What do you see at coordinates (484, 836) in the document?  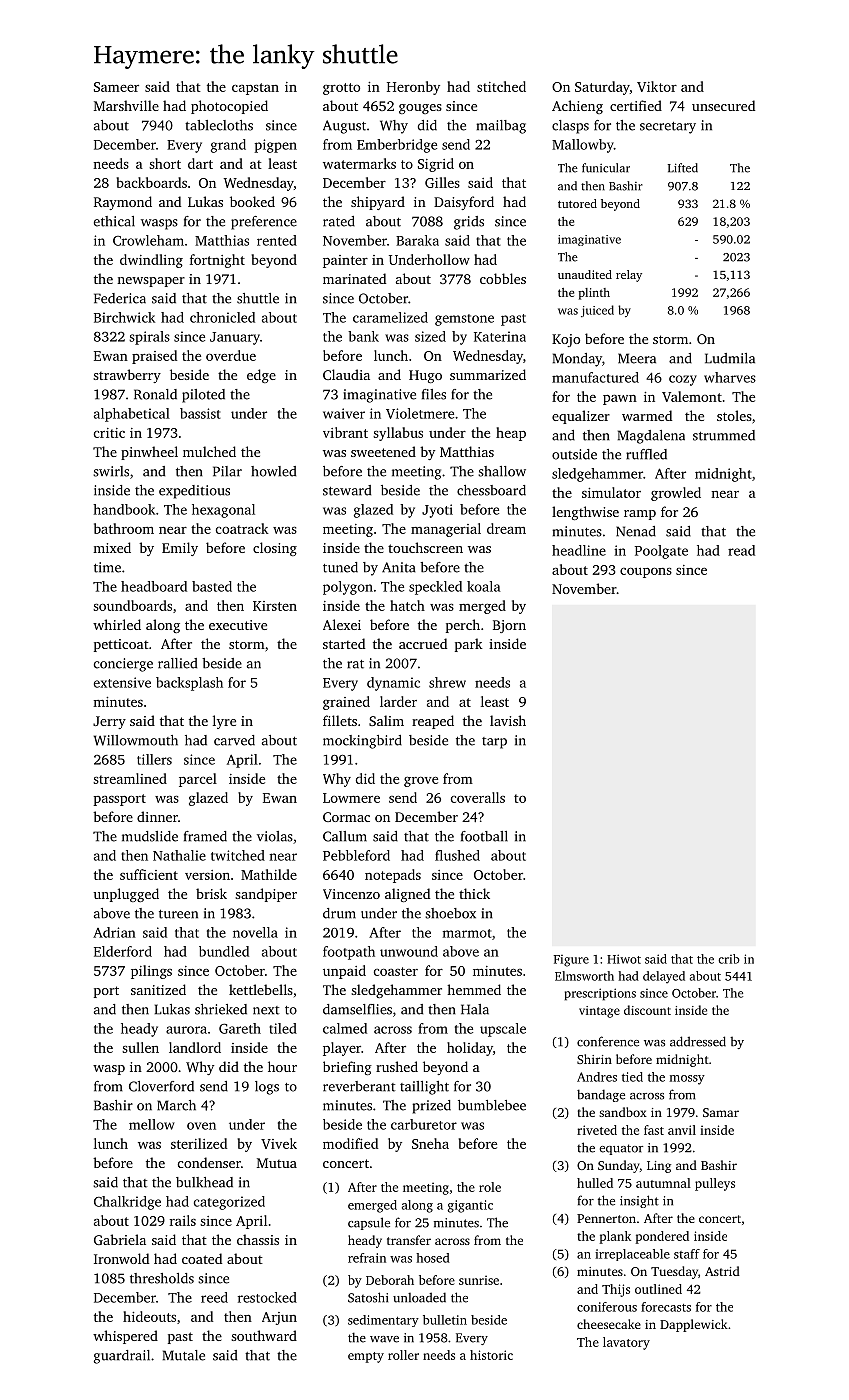 I see `football` at bounding box center [484, 836].
